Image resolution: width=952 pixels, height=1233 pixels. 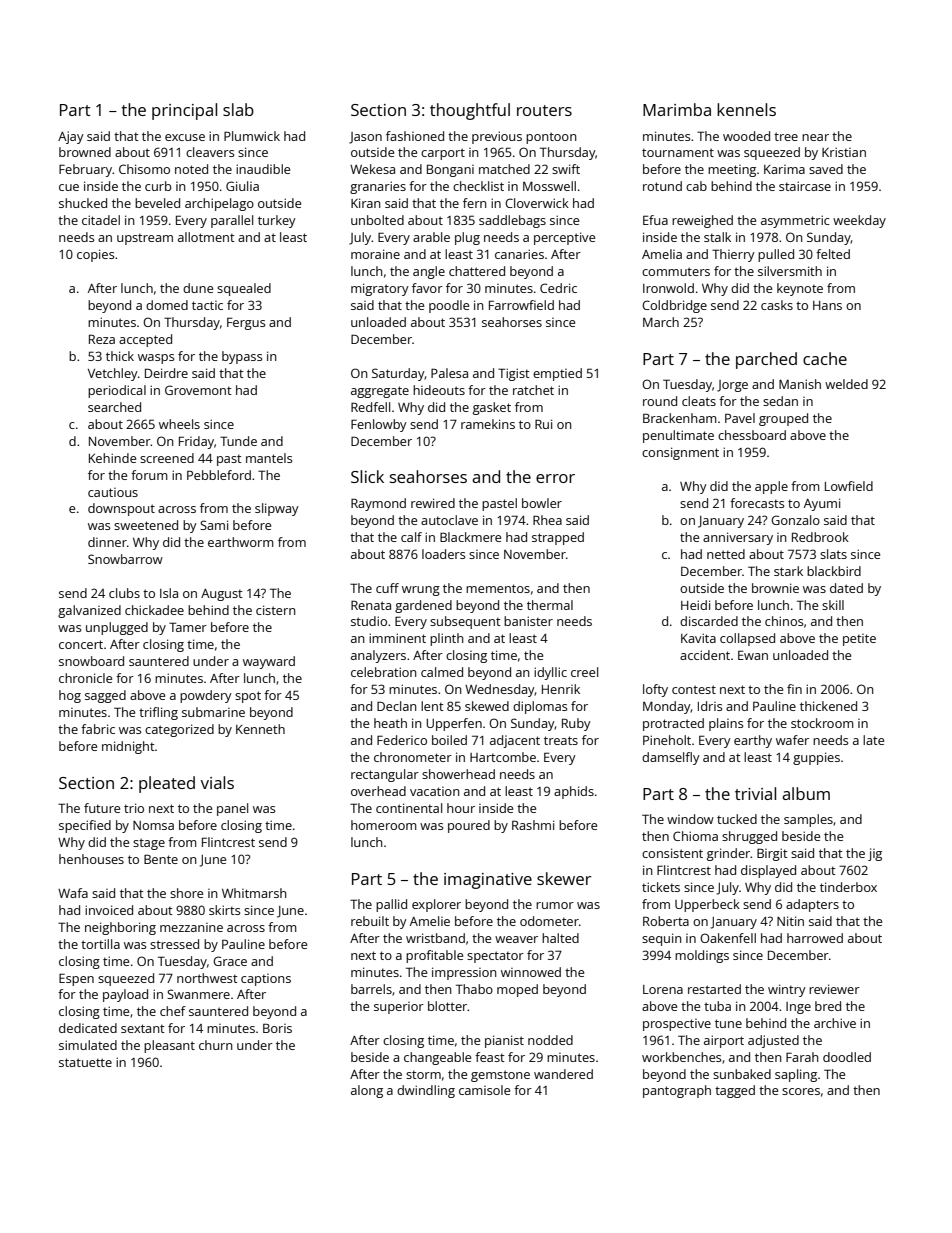 What do you see at coordinates (746, 109) in the document?
I see `kennels` at bounding box center [746, 109].
